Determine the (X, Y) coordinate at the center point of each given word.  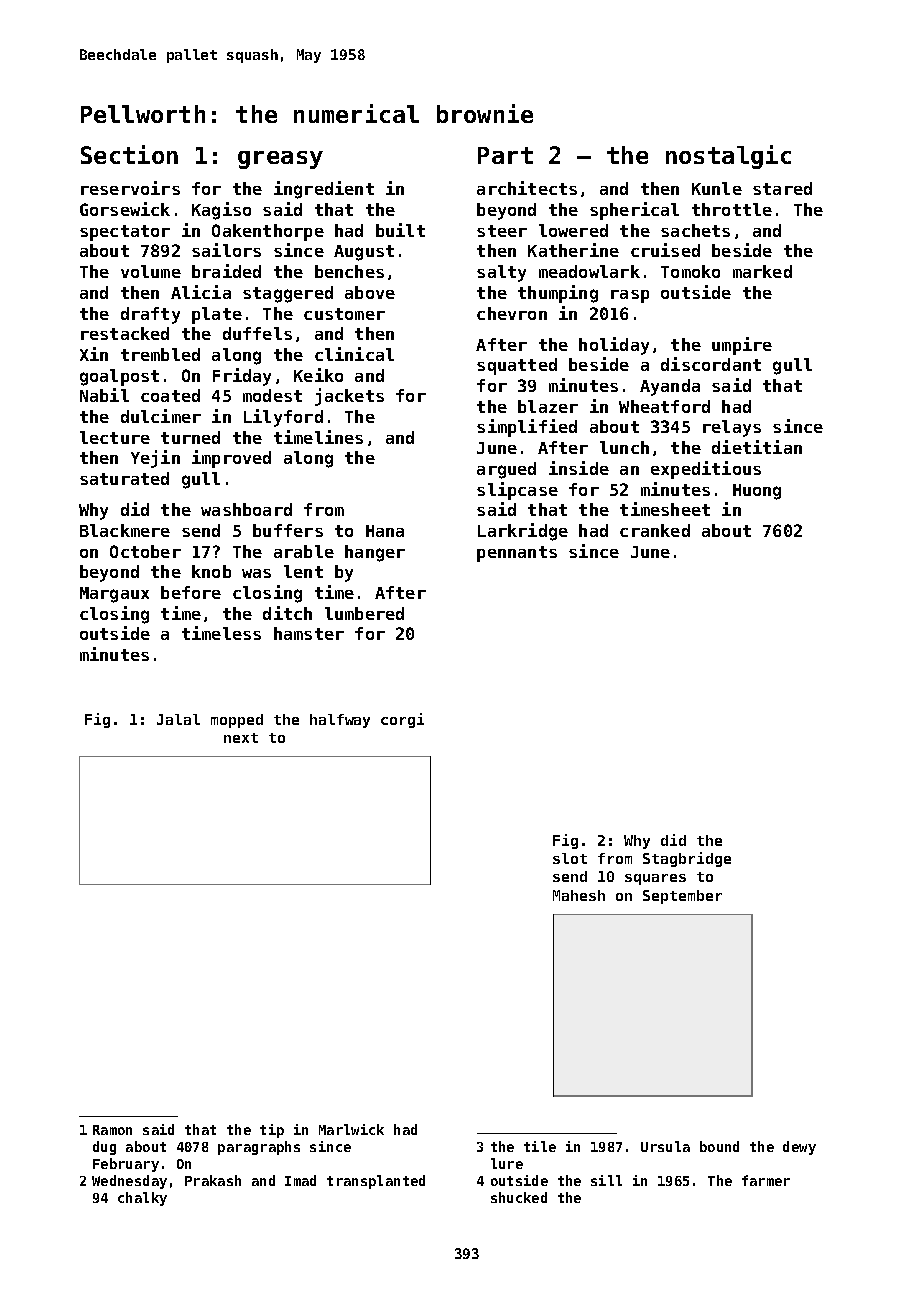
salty (501, 273)
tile (540, 1146)
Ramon (112, 1130)
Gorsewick (125, 209)
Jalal (178, 719)
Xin (94, 354)
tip (272, 1131)
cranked (655, 530)
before (191, 592)
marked (762, 271)
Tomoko (690, 271)
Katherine (573, 250)
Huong (757, 492)
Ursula (665, 1146)
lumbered (364, 613)
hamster (309, 633)
